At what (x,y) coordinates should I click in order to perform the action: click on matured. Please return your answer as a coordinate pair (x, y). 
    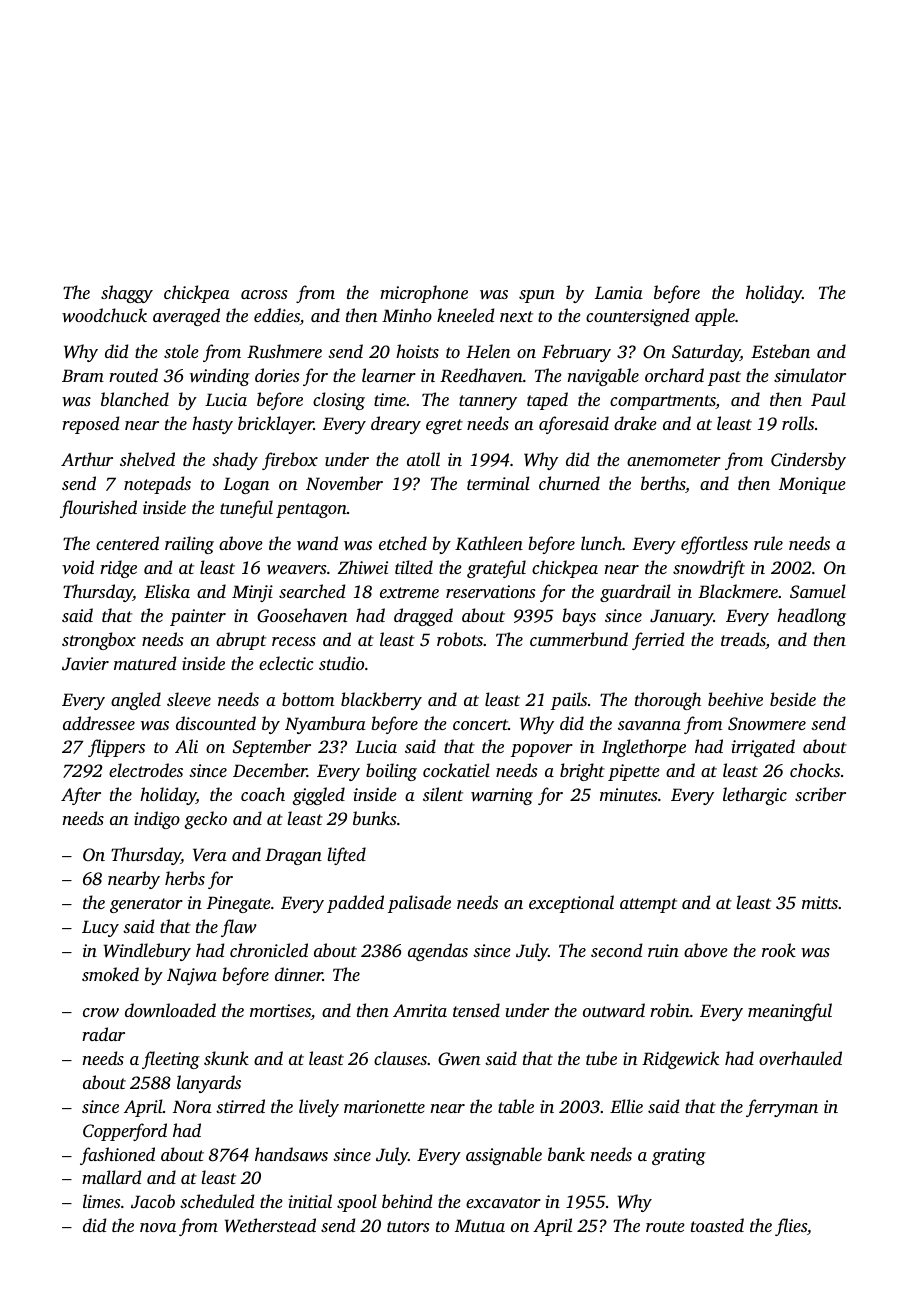
    Looking at the image, I should click on (145, 663).
